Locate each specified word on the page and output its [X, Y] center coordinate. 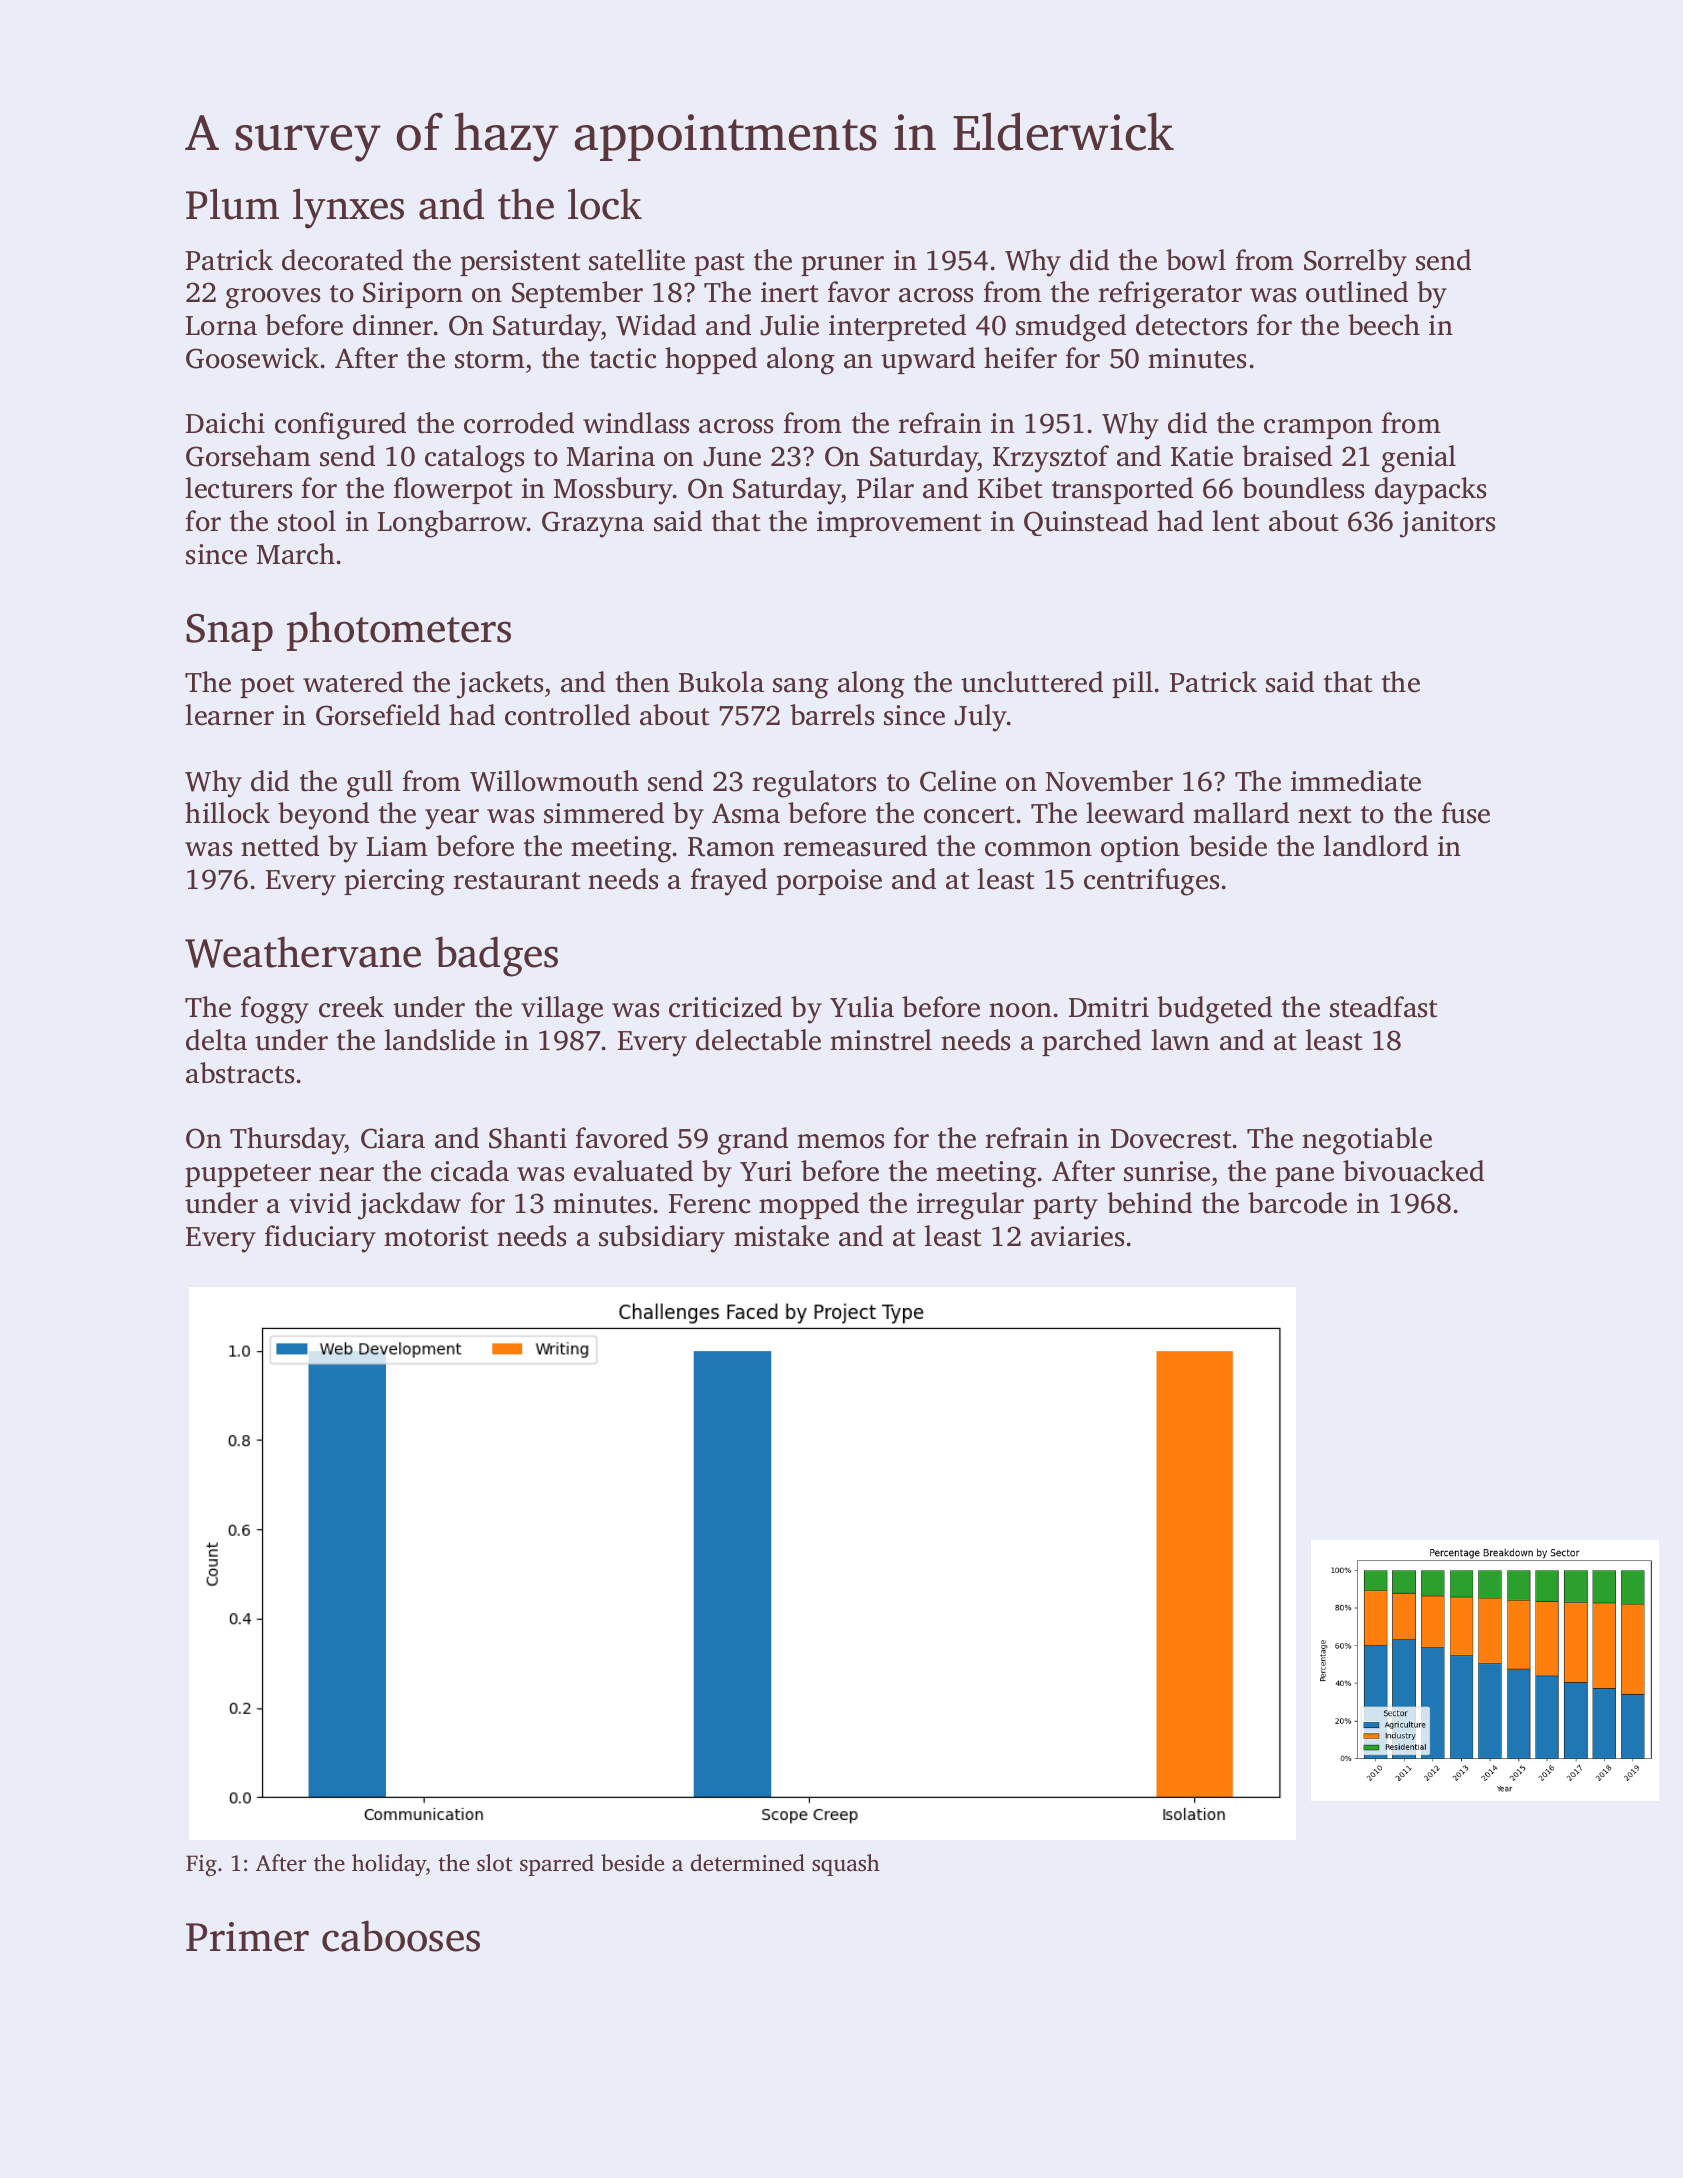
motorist [436, 1236]
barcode [1297, 1203]
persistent [520, 263]
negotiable [1367, 1141]
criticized [725, 1007]
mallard [1241, 813]
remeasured [855, 846]
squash [846, 1865]
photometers [399, 631]
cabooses [401, 1936]
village [562, 1010]
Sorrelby [1355, 263]
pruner [842, 266]
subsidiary [662, 1239]
